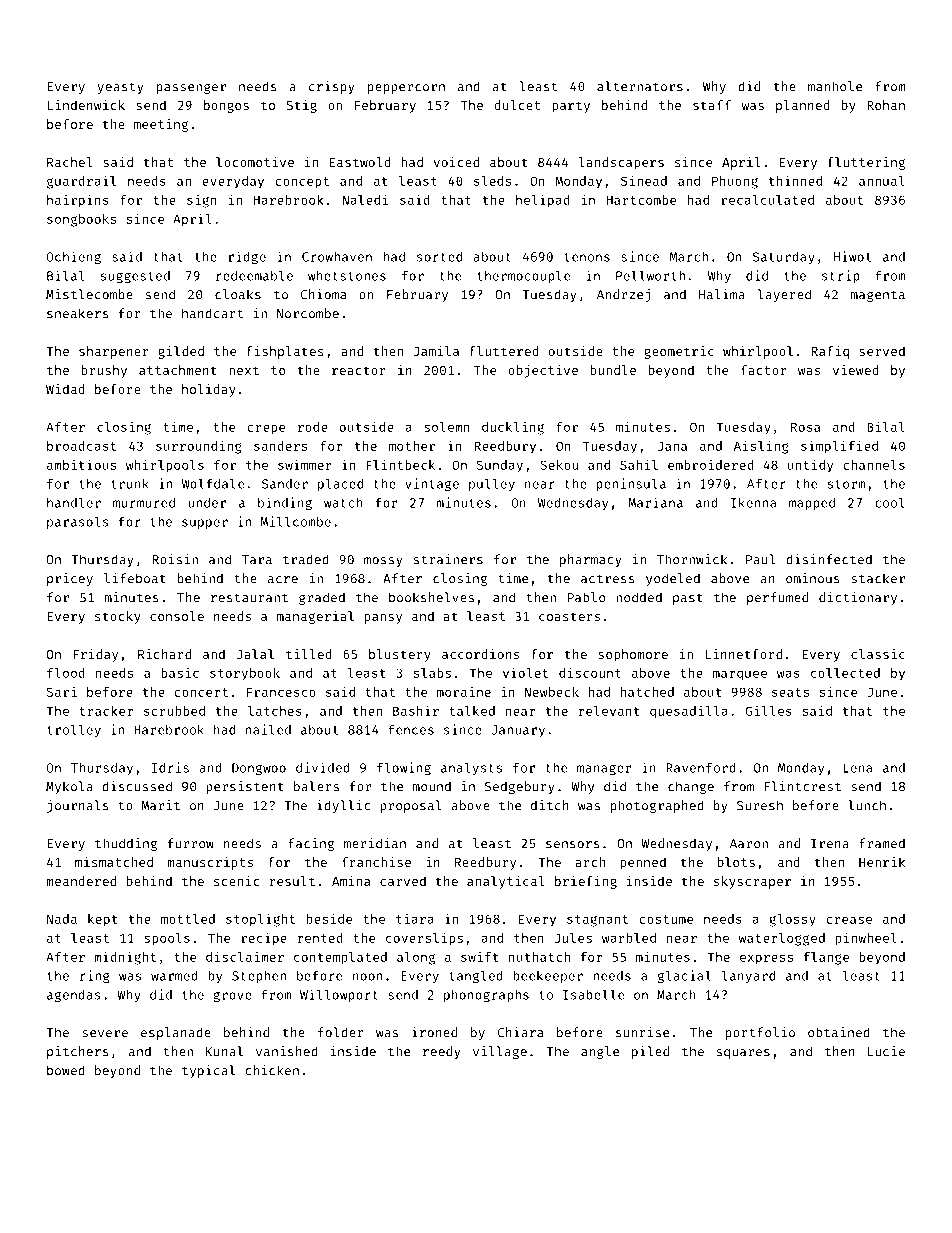 This screenshot has height=1233, width=952. I want to click on bowed, so click(66, 1070).
